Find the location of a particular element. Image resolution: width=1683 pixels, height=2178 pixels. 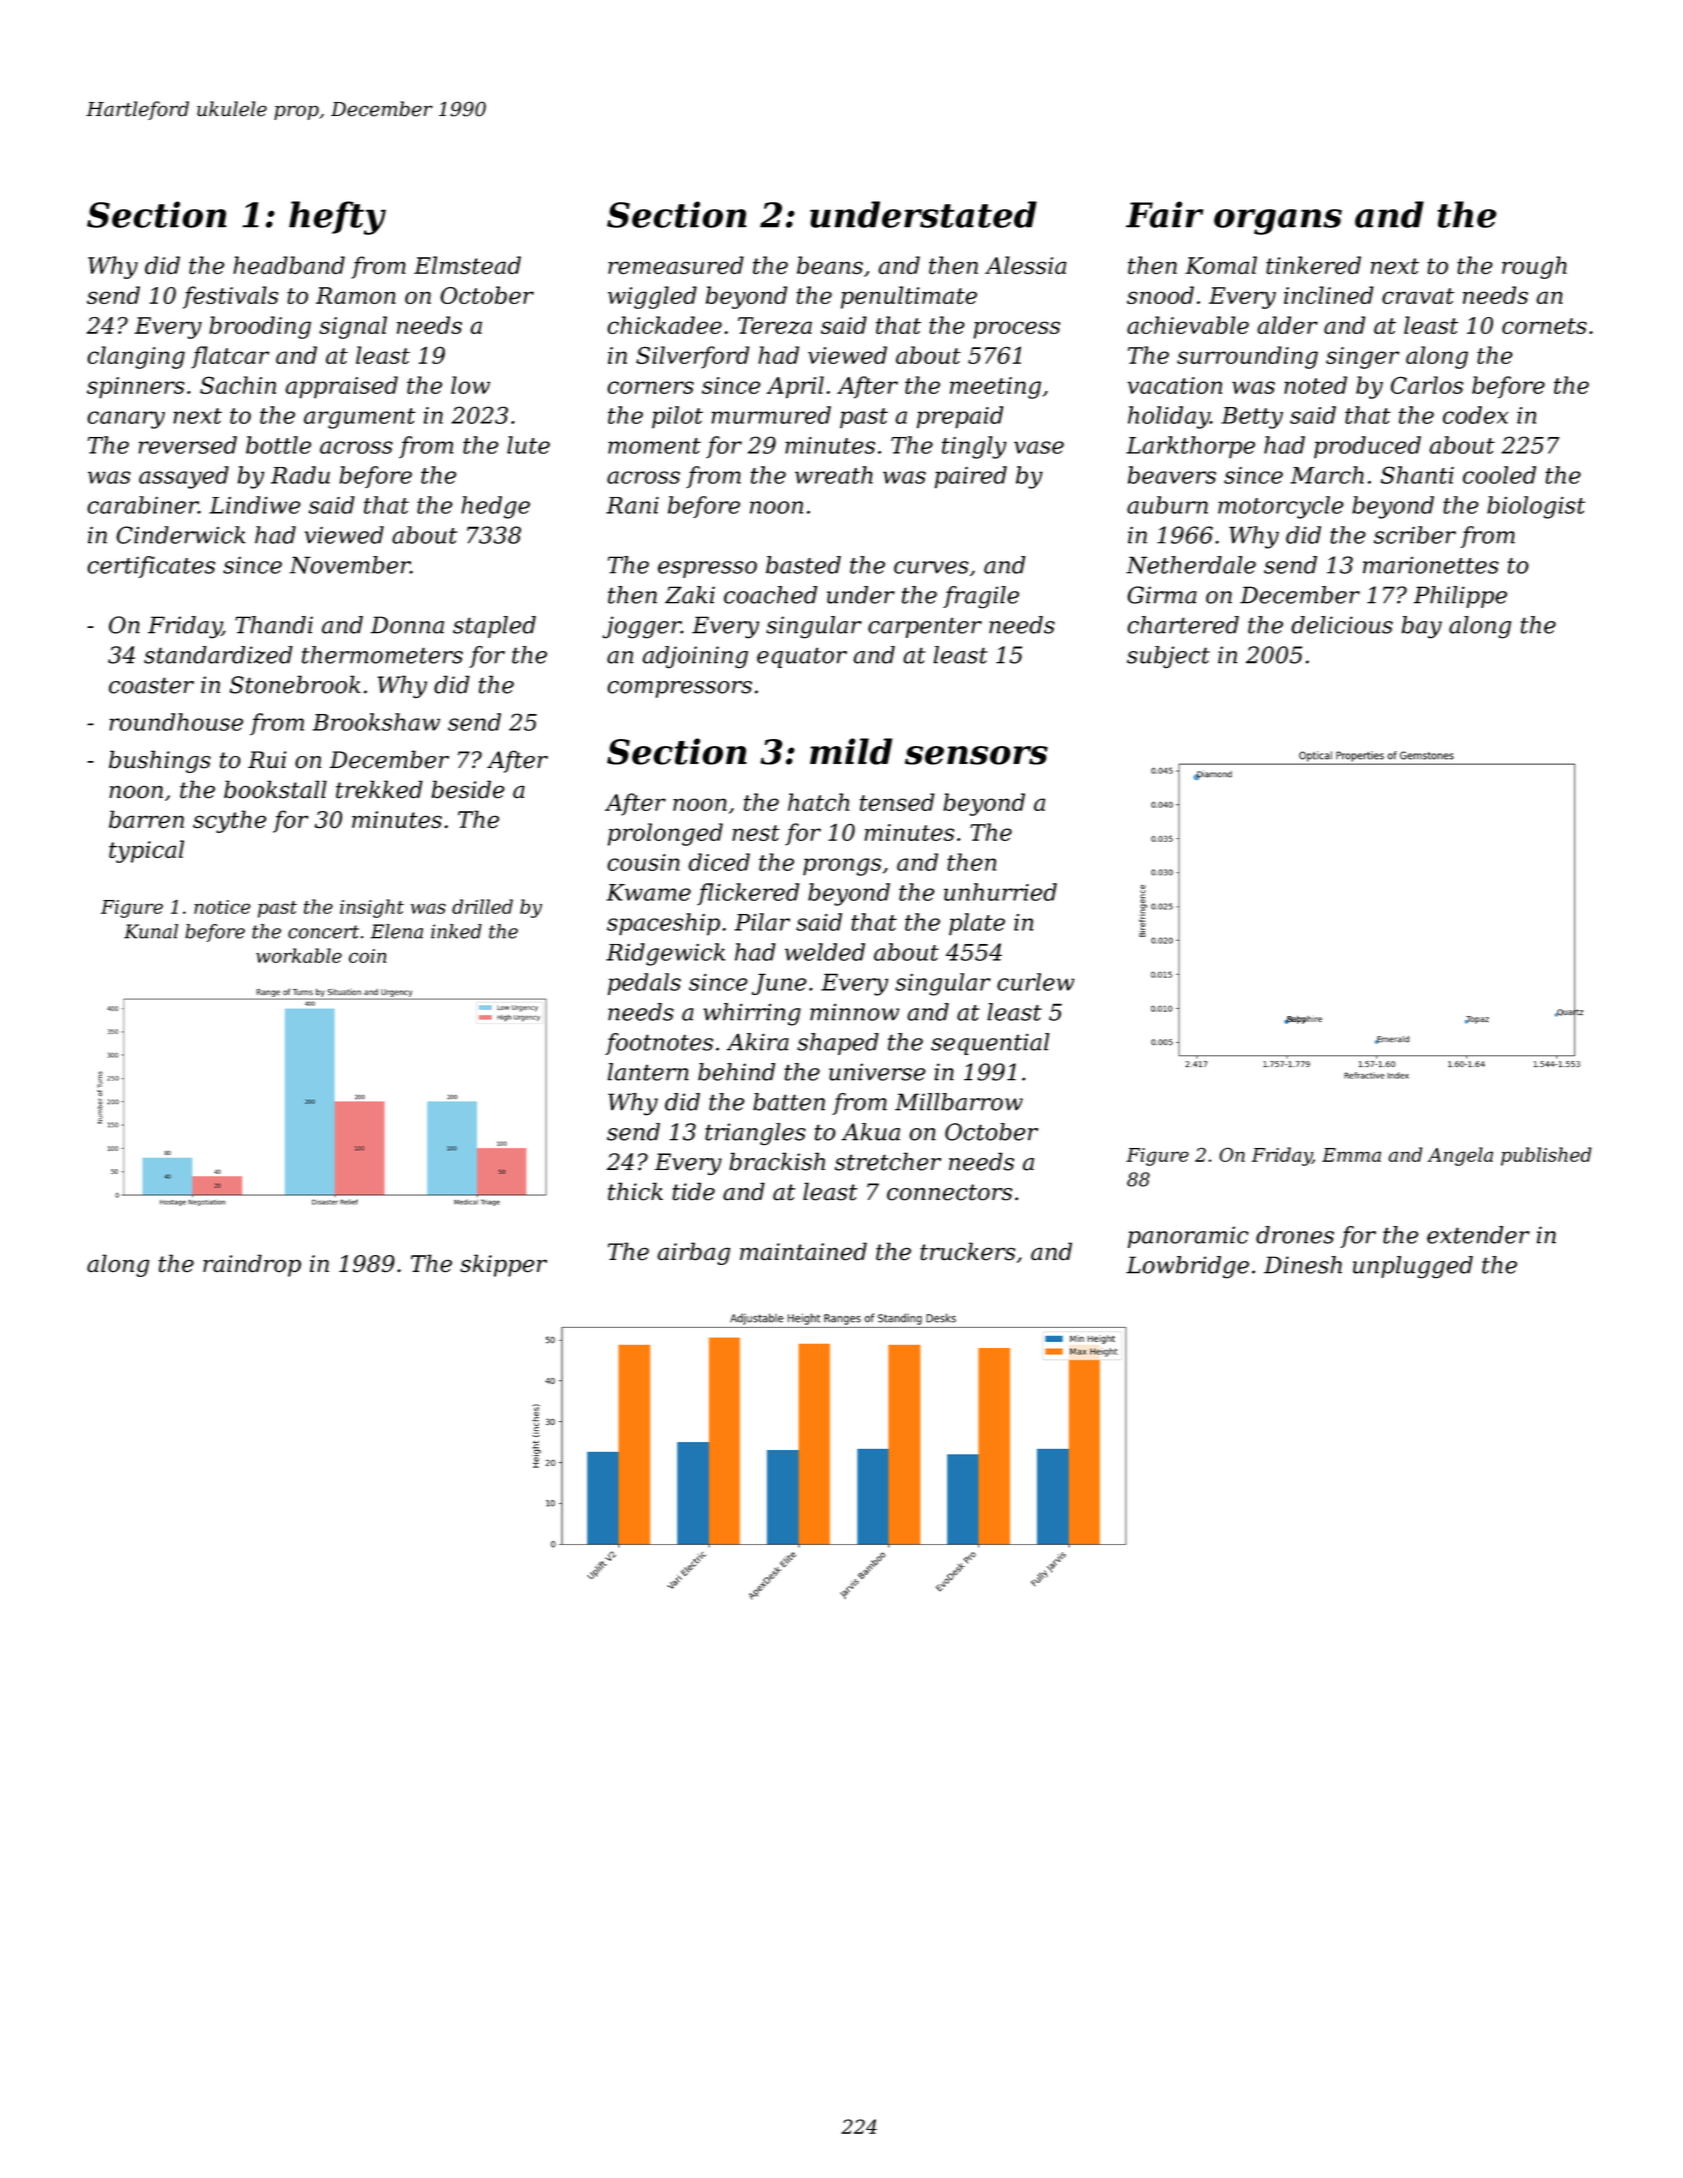

stapled is located at coordinates (494, 627).
